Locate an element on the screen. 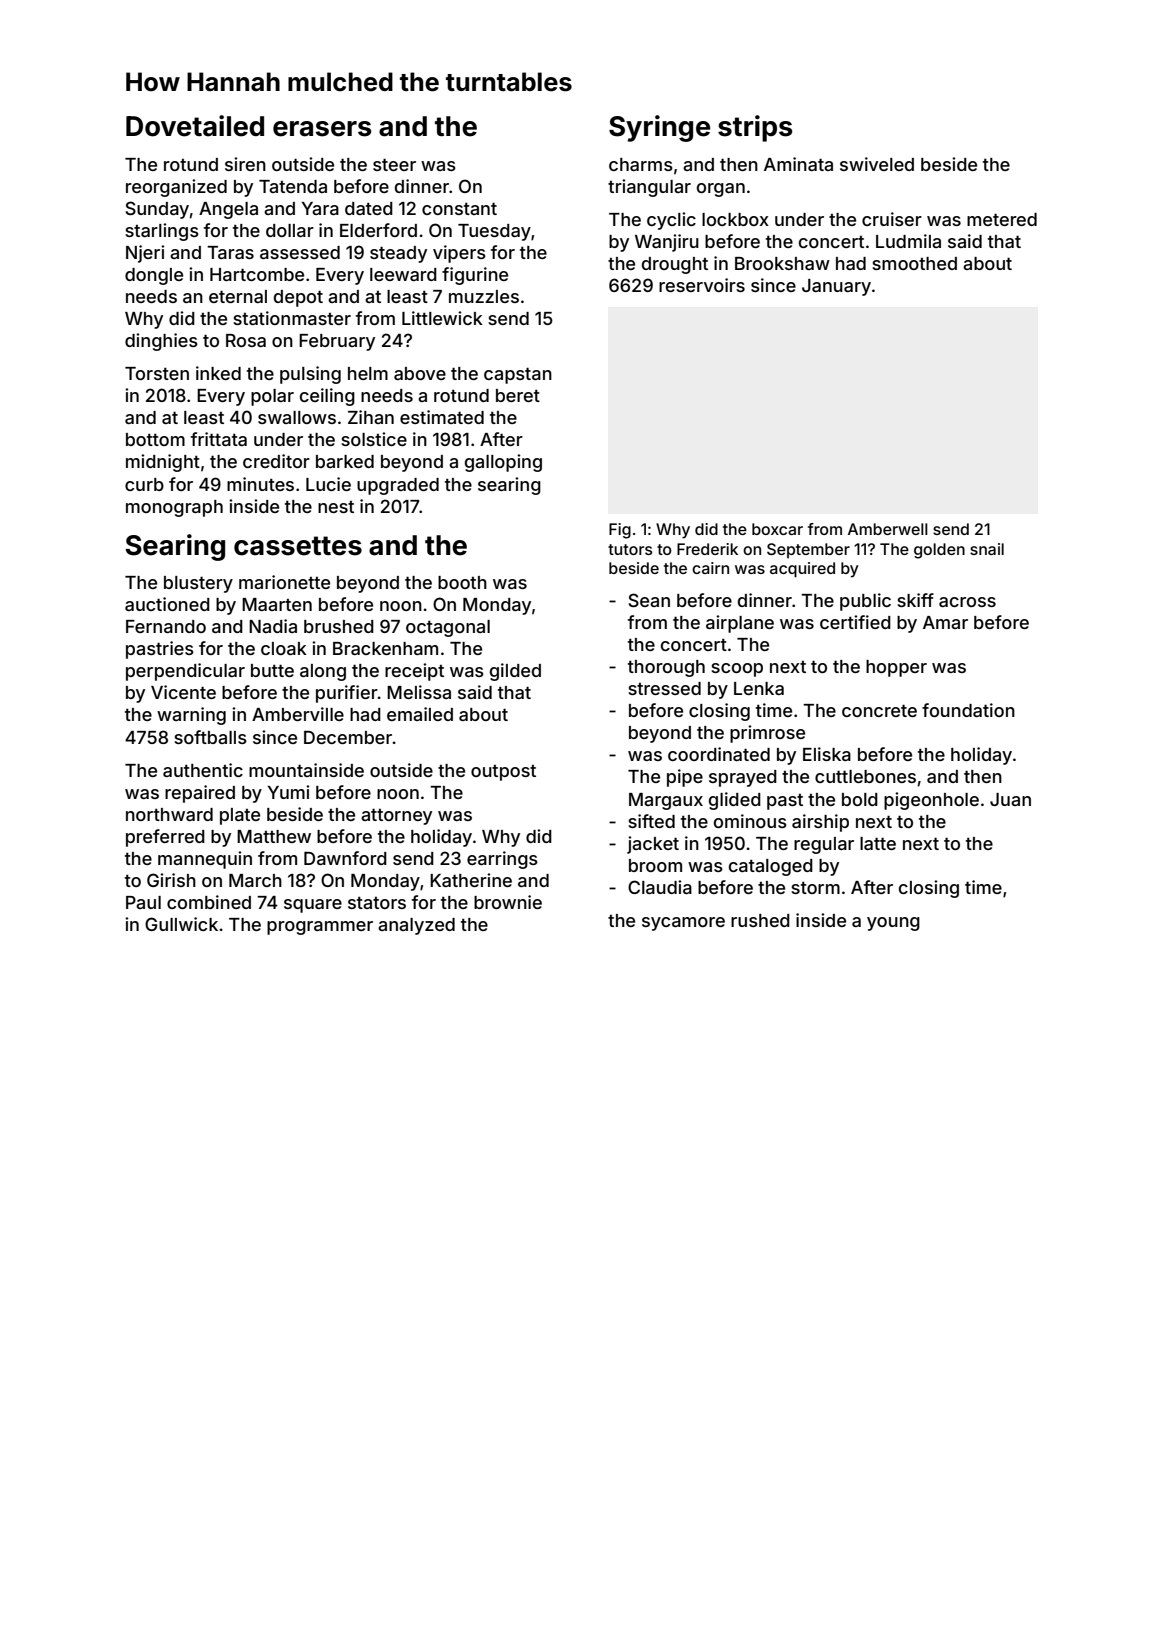  constant is located at coordinates (459, 209).
